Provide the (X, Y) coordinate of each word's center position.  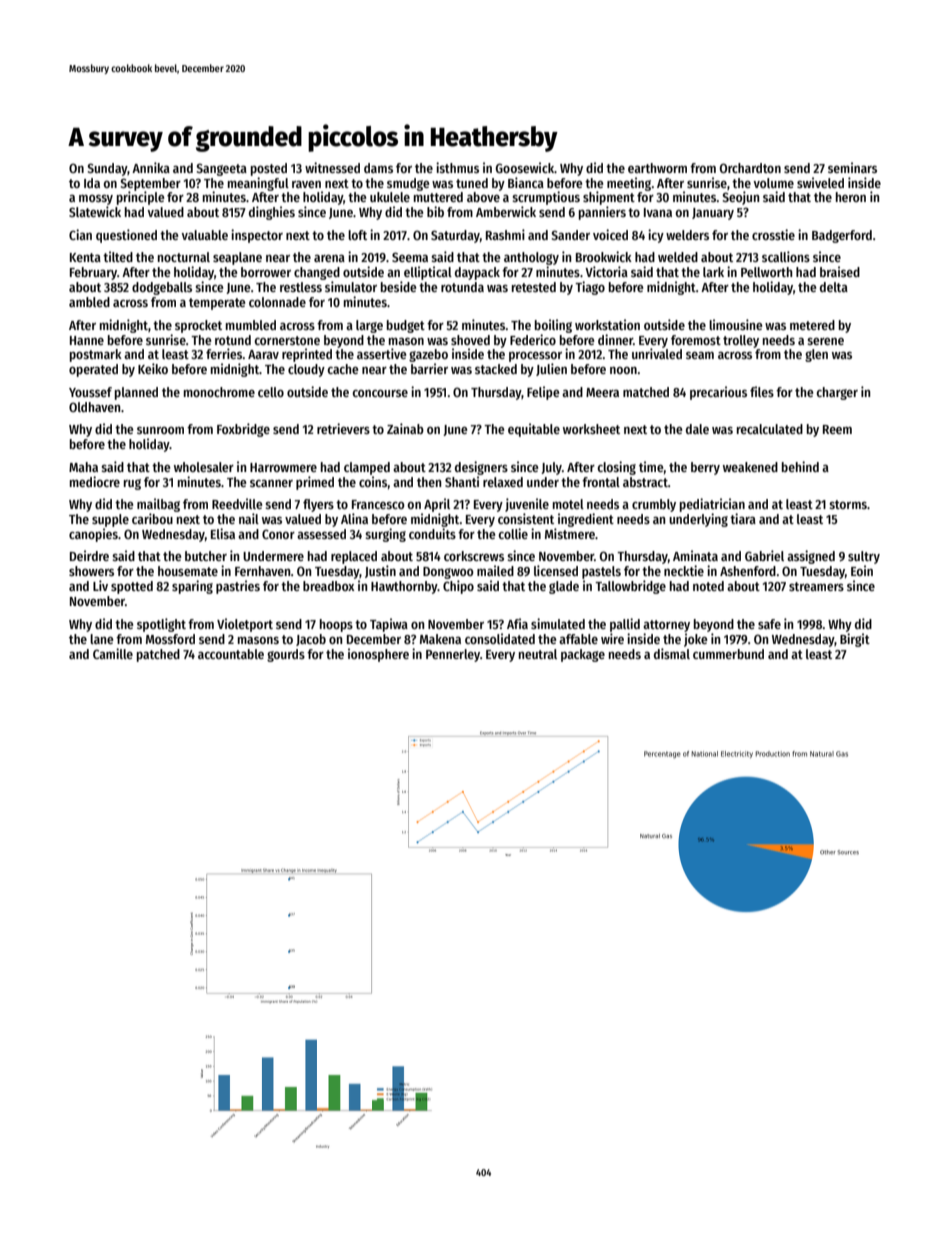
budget (406, 326)
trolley (741, 341)
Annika (151, 167)
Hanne (87, 340)
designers (481, 468)
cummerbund (728, 654)
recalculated (770, 429)
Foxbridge (243, 430)
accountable (231, 654)
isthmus (457, 167)
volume (774, 183)
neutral (538, 654)
